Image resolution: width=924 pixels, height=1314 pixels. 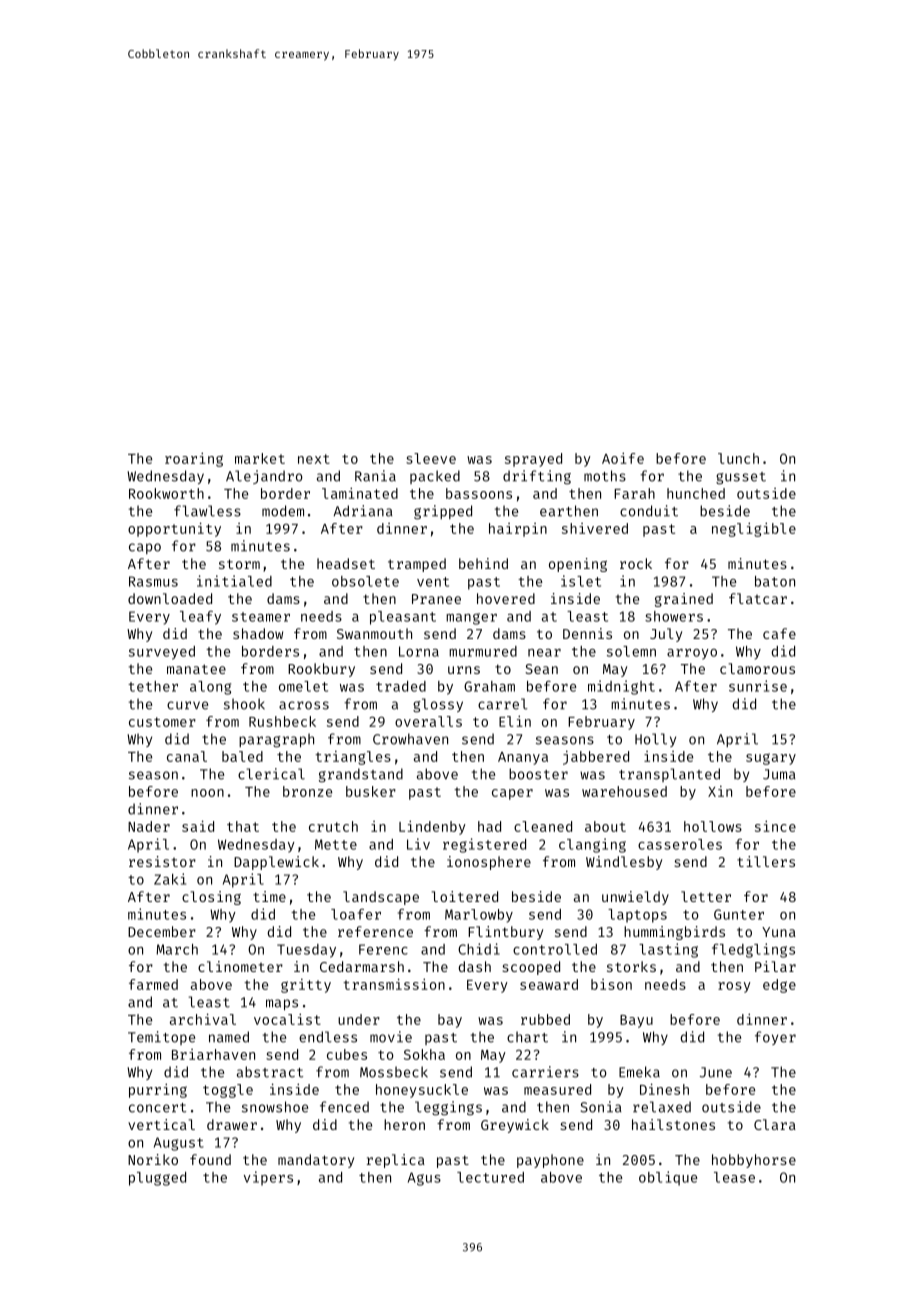 What do you see at coordinates (161, 1038) in the image?
I see `Temitope` at bounding box center [161, 1038].
